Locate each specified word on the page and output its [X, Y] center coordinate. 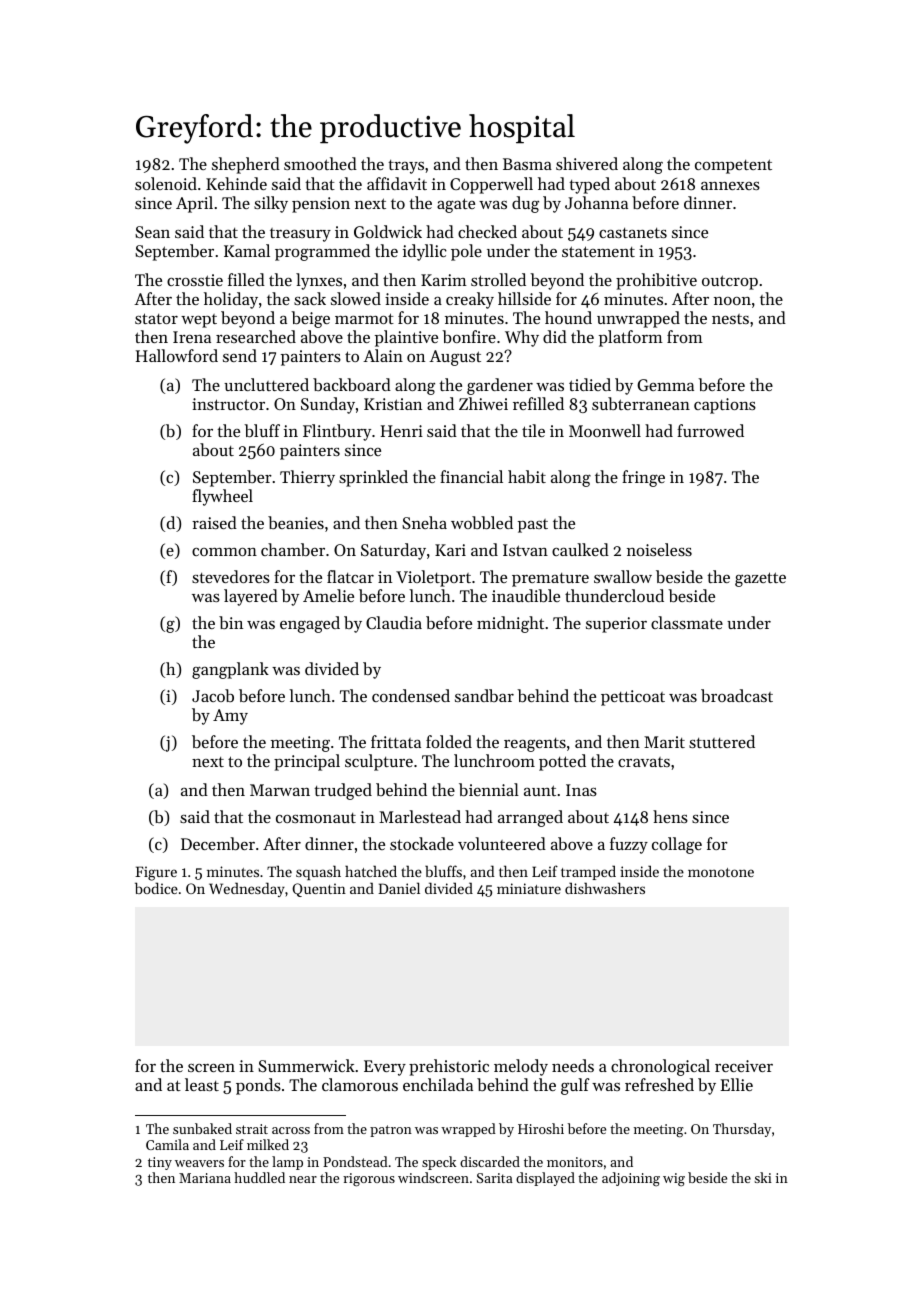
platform [631, 338]
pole [466, 252]
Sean [152, 232]
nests [730, 319]
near [303, 1179]
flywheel [222, 497]
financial [471, 476]
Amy [230, 717]
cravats [644, 762]
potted [562, 762]
